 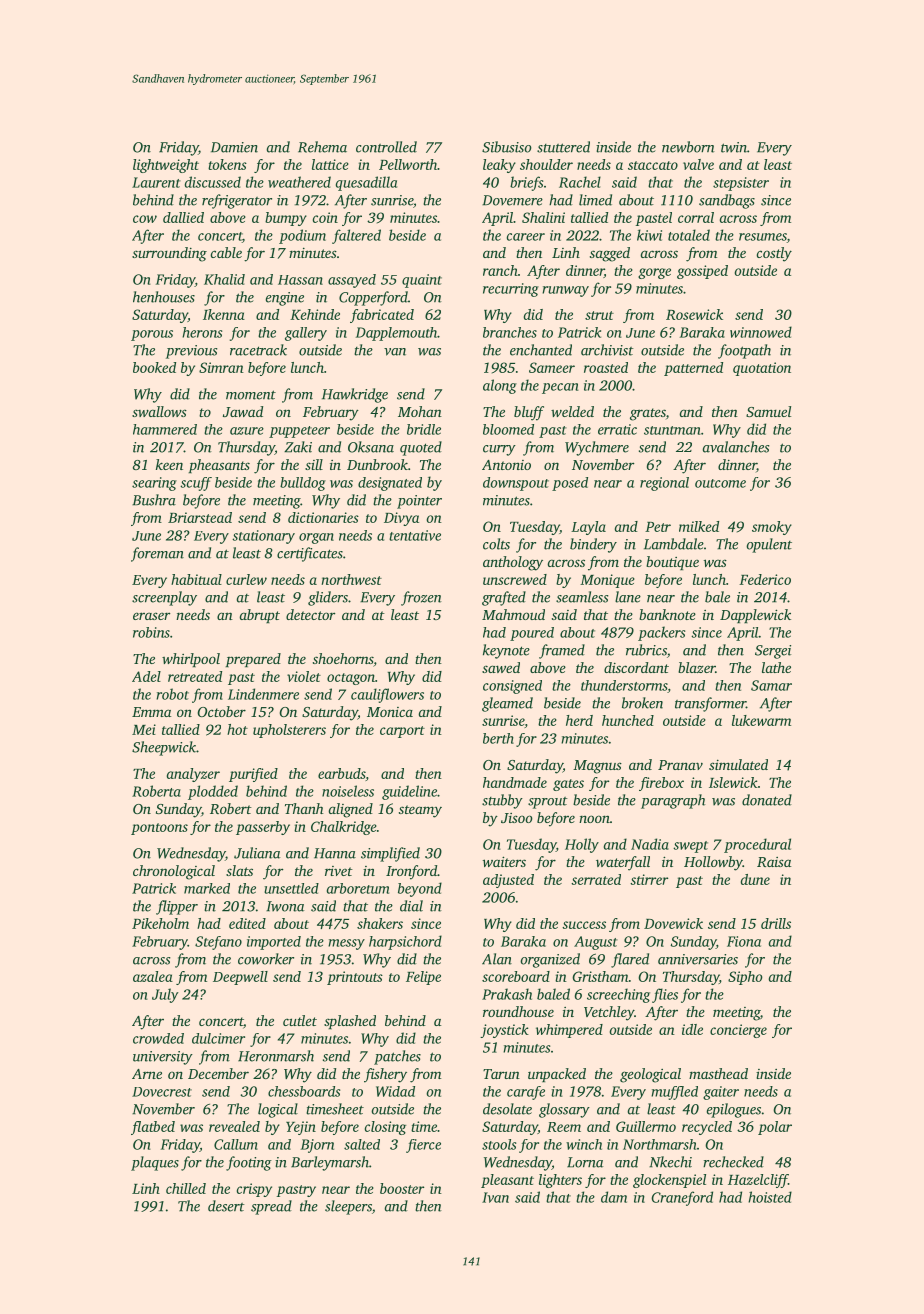 What do you see at coordinates (526, 1093) in the screenshot?
I see `carafe` at bounding box center [526, 1093].
